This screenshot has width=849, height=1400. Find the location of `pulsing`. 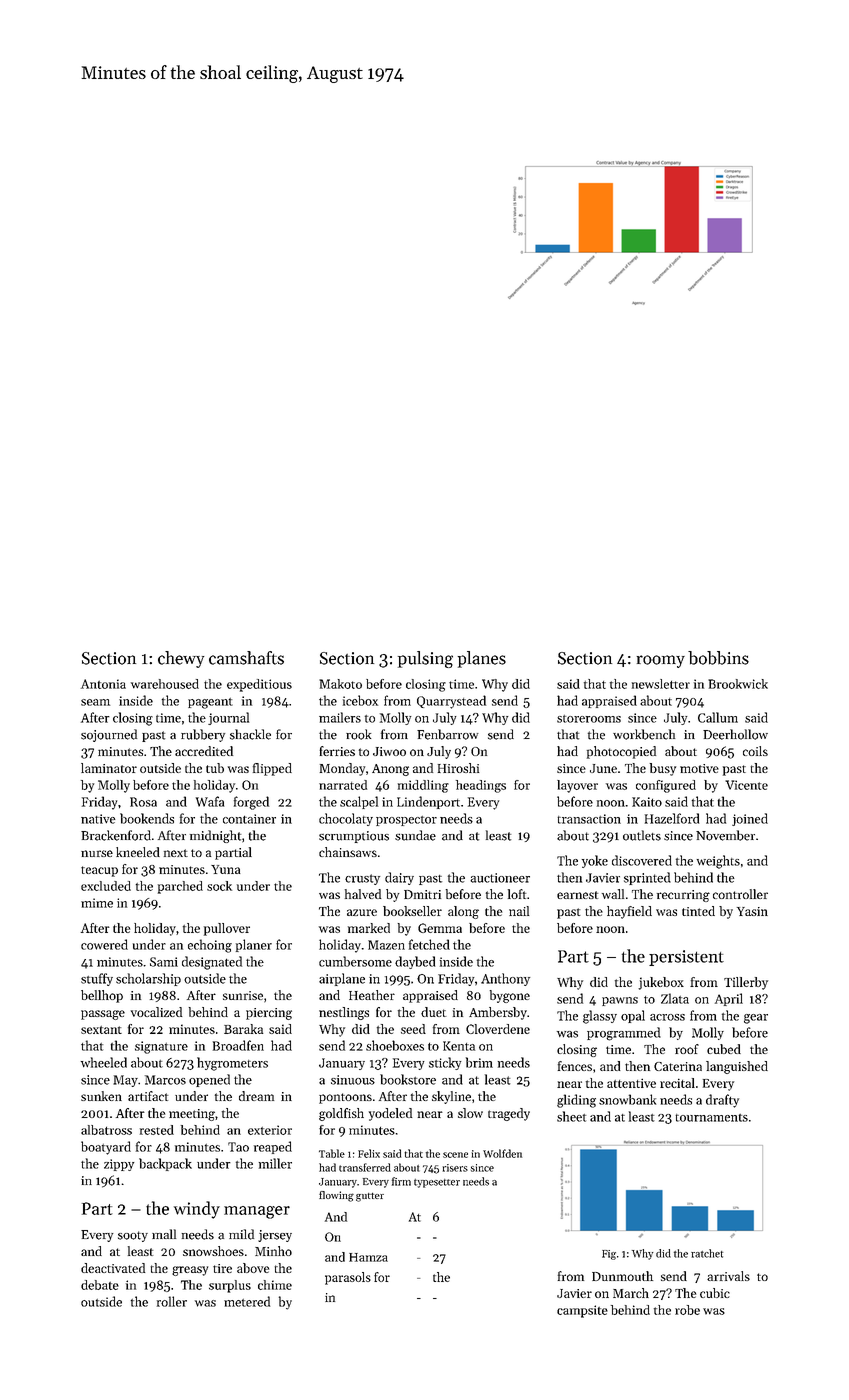

pulsing is located at coordinates (425, 659).
